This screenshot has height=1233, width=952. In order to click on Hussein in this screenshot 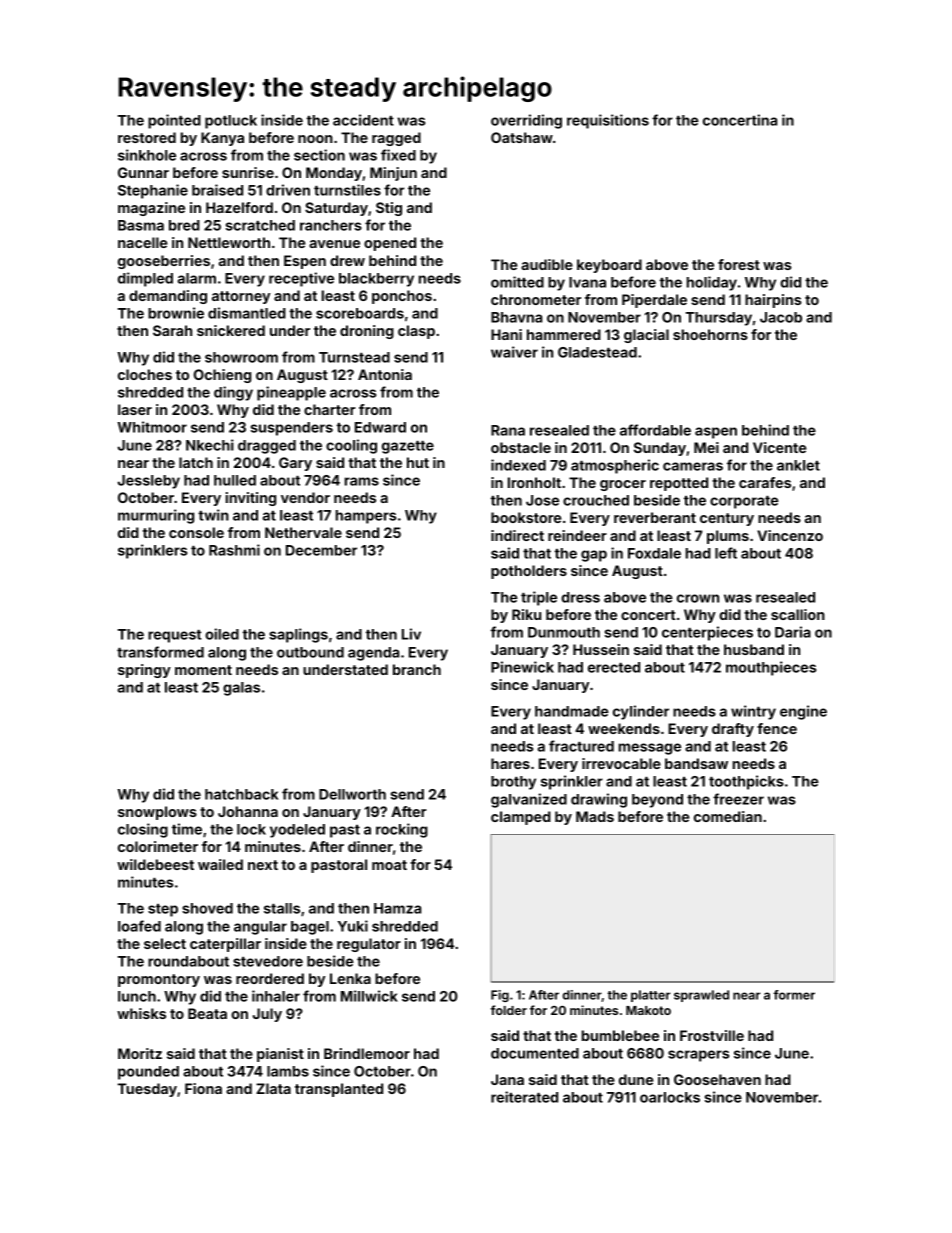, I will do `click(601, 649)`.
